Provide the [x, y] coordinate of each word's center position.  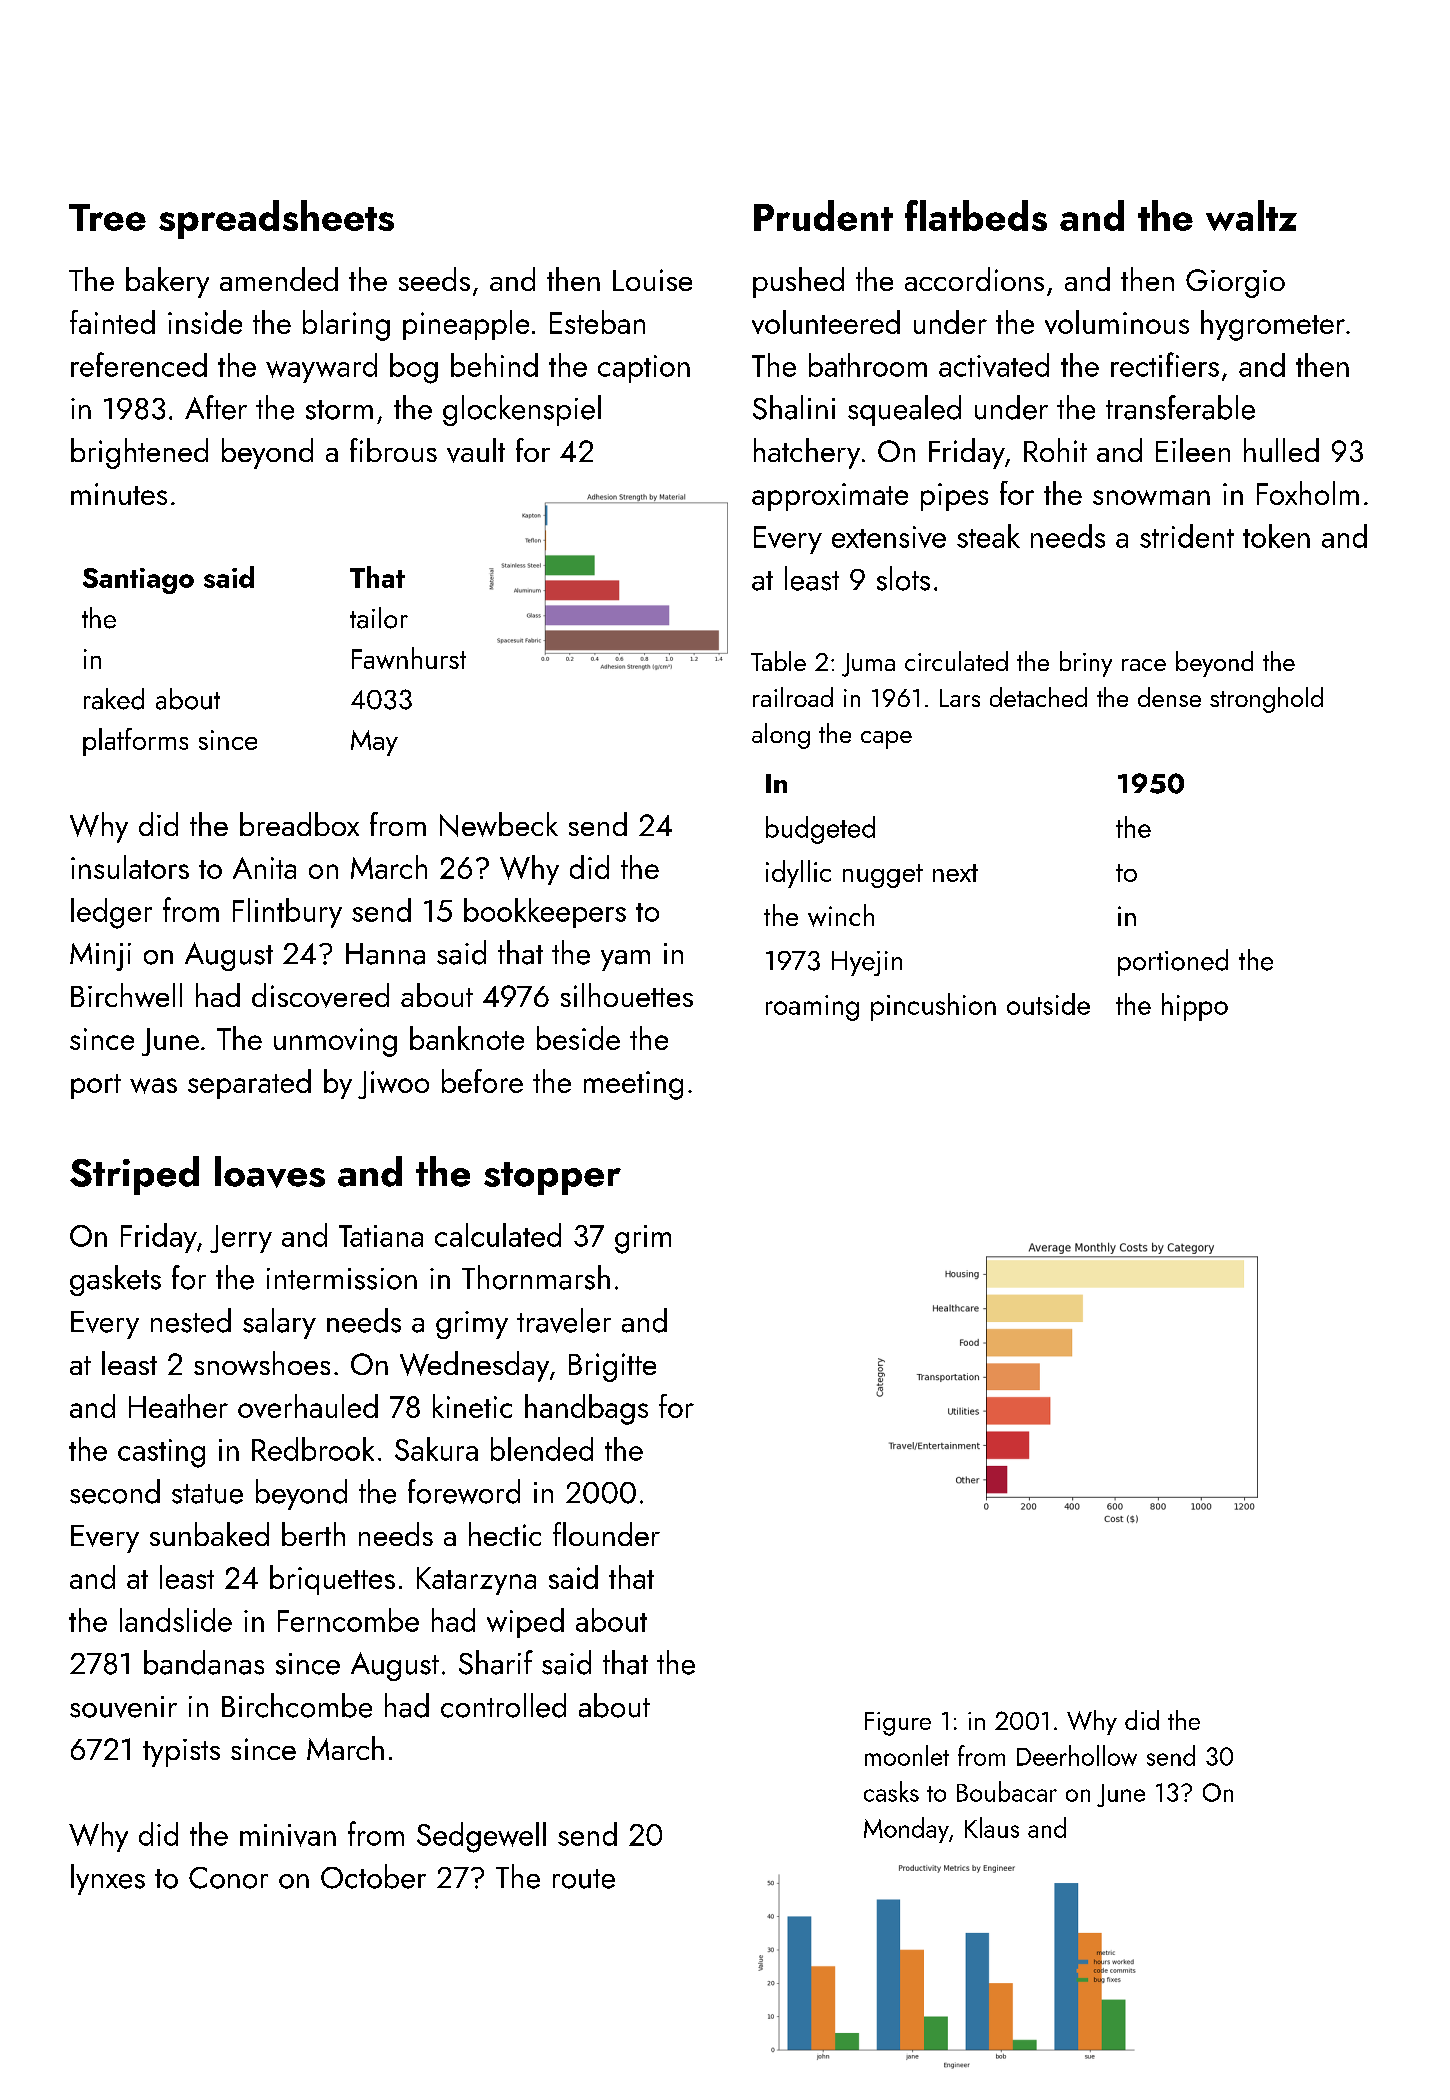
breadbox [299, 824]
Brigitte [612, 1367]
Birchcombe [297, 1705]
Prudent [823, 215]
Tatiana [381, 1236]
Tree [107, 217]
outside [1048, 1004]
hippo [1195, 1007]
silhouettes [627, 995]
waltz [1251, 215]
